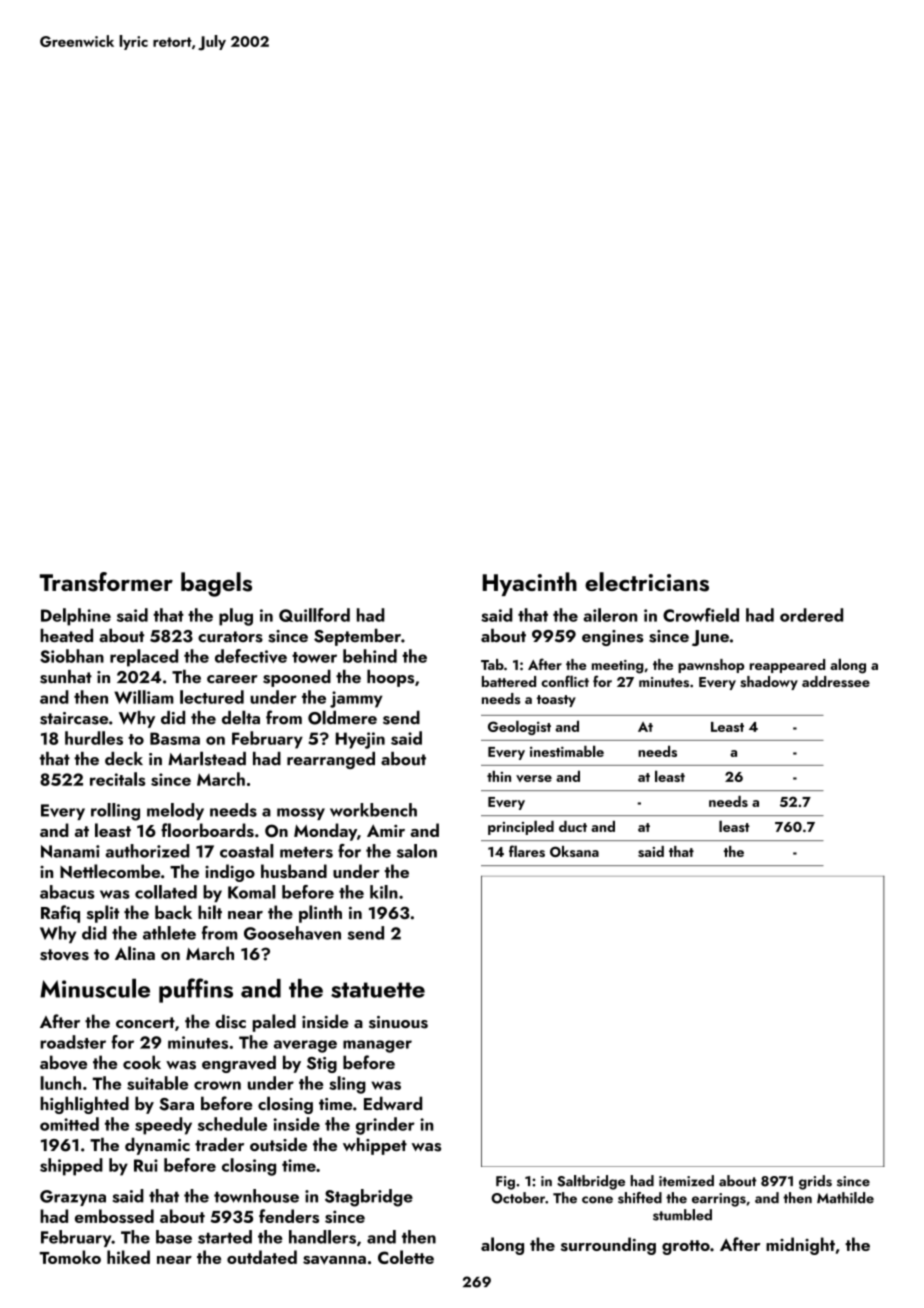 The width and height of the page is (924, 1308). I want to click on grids, so click(815, 1182).
